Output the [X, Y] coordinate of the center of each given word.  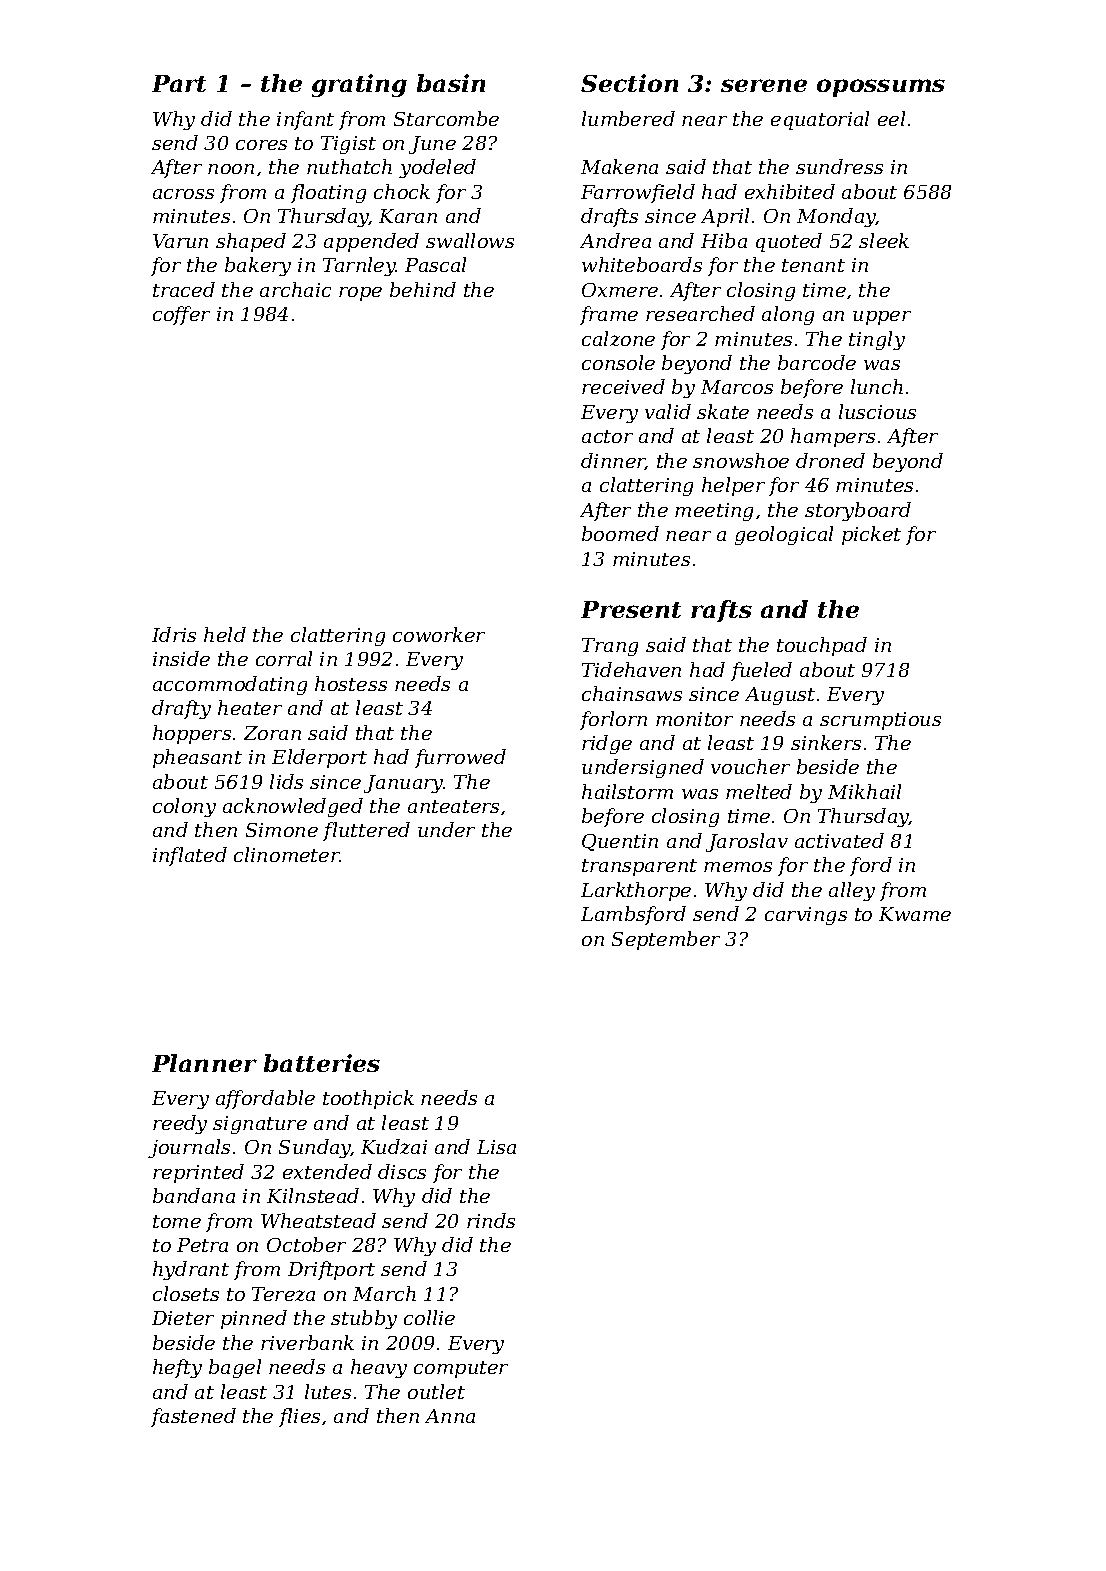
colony [184, 807]
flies [299, 1417]
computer [461, 1369]
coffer [181, 315]
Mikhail [864, 791]
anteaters [453, 806]
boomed [620, 533]
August [780, 696]
